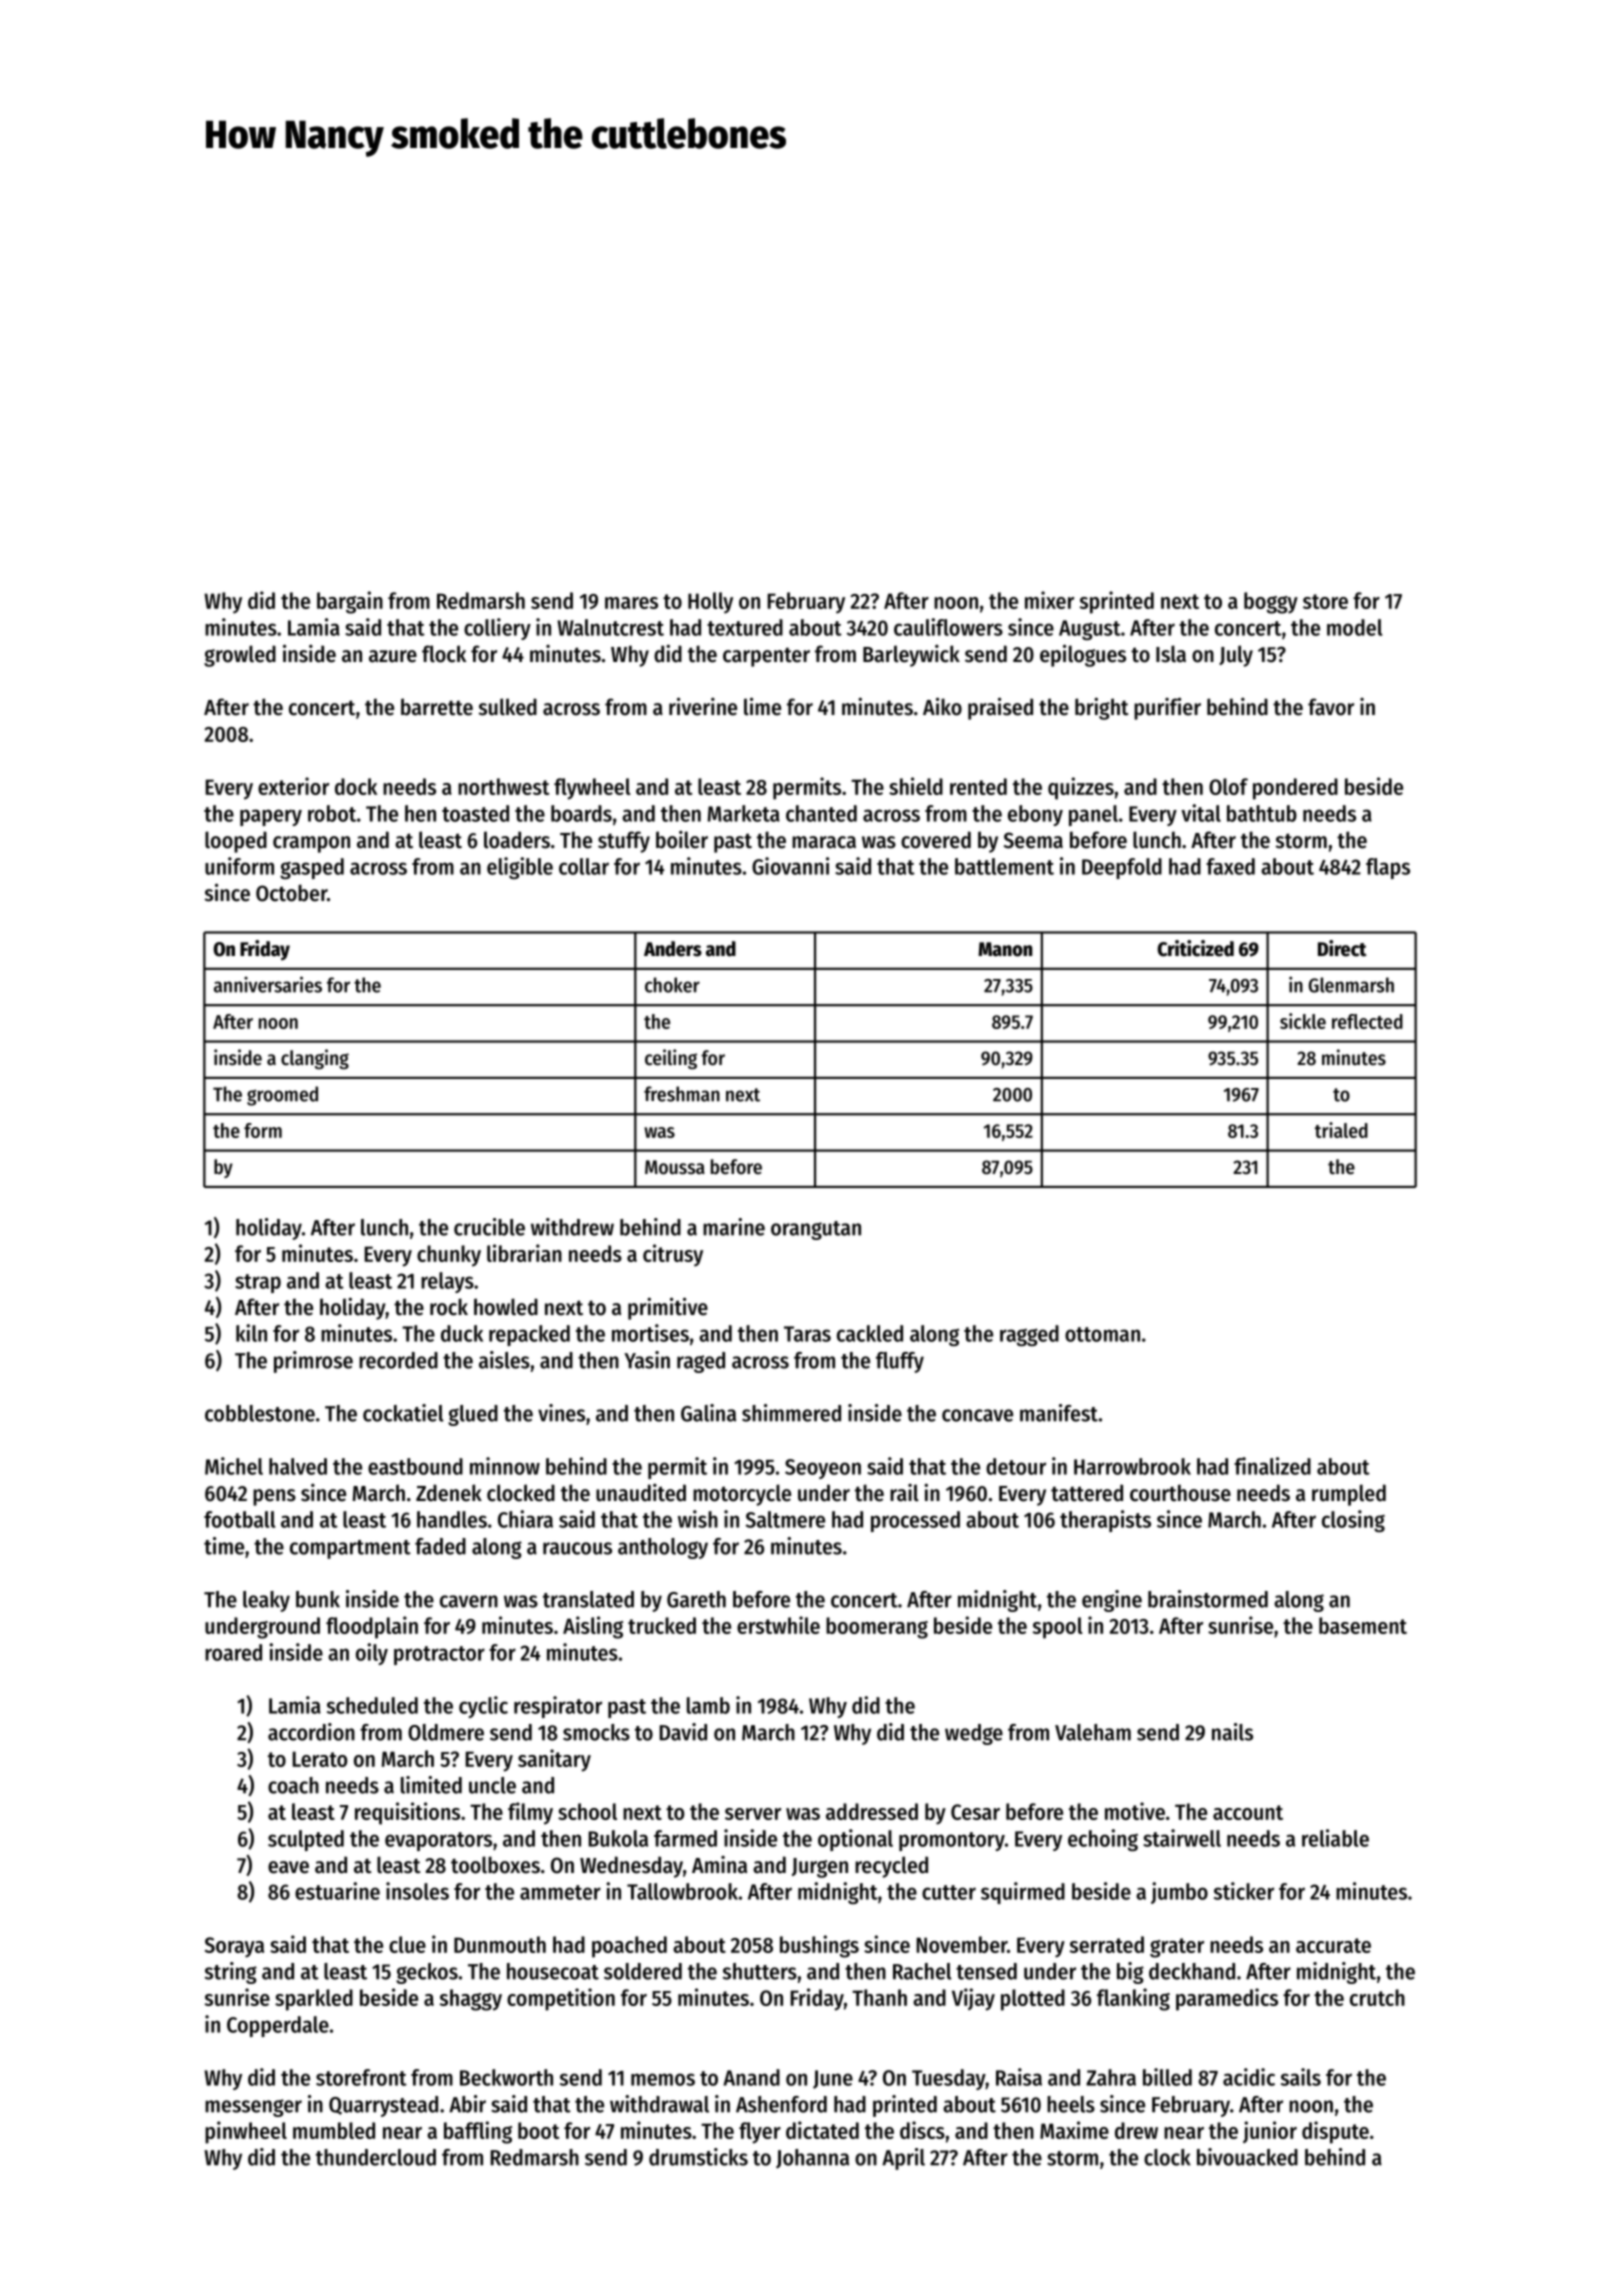 The width and height of the screenshot is (1620, 2292). Describe the element at coordinates (1271, 603) in the screenshot. I see `boggy` at that location.
